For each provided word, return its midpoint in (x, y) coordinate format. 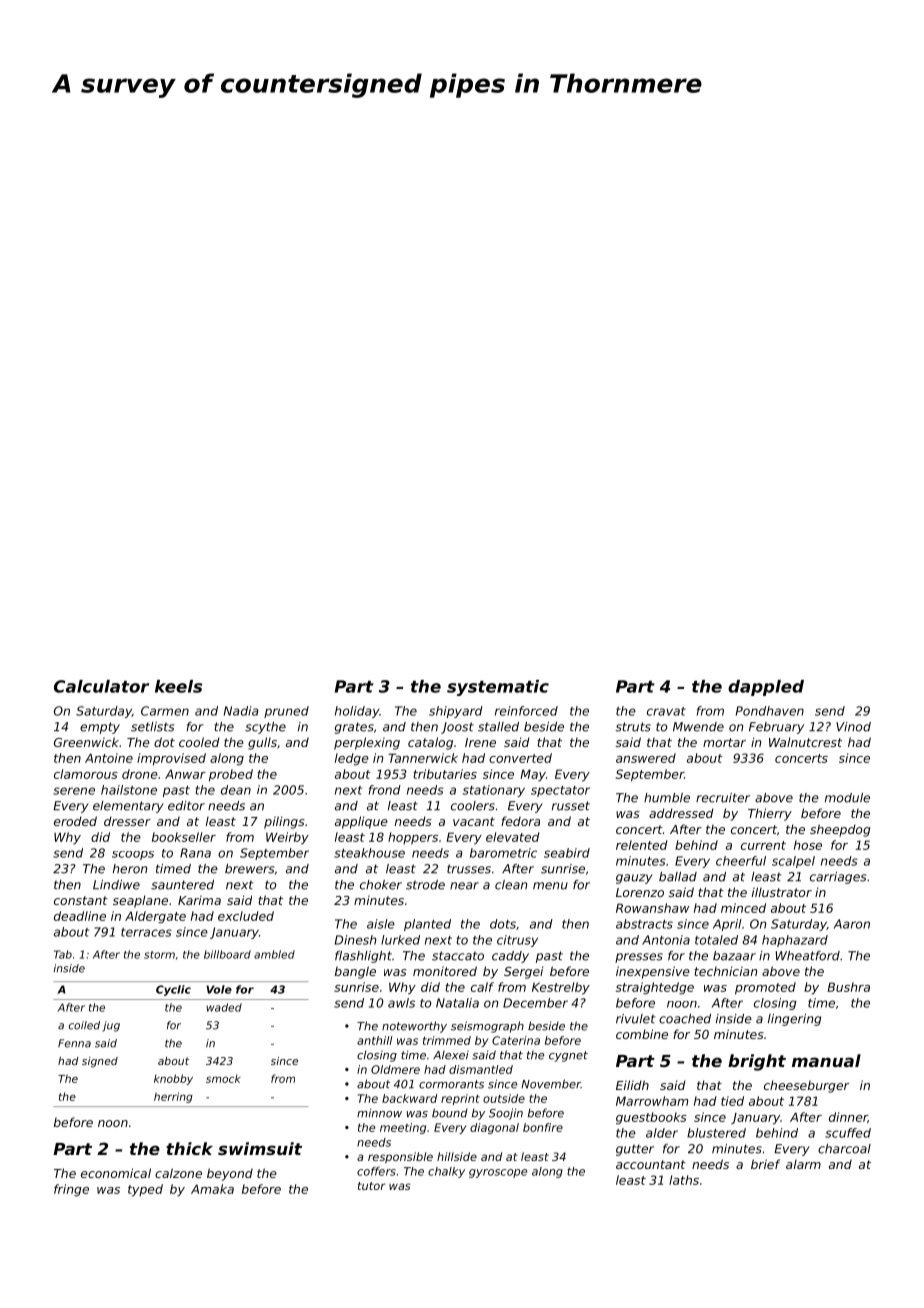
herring (173, 1097)
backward (409, 1098)
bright (757, 1062)
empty (100, 728)
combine (642, 1034)
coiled (84, 1025)
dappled (766, 688)
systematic (498, 688)
